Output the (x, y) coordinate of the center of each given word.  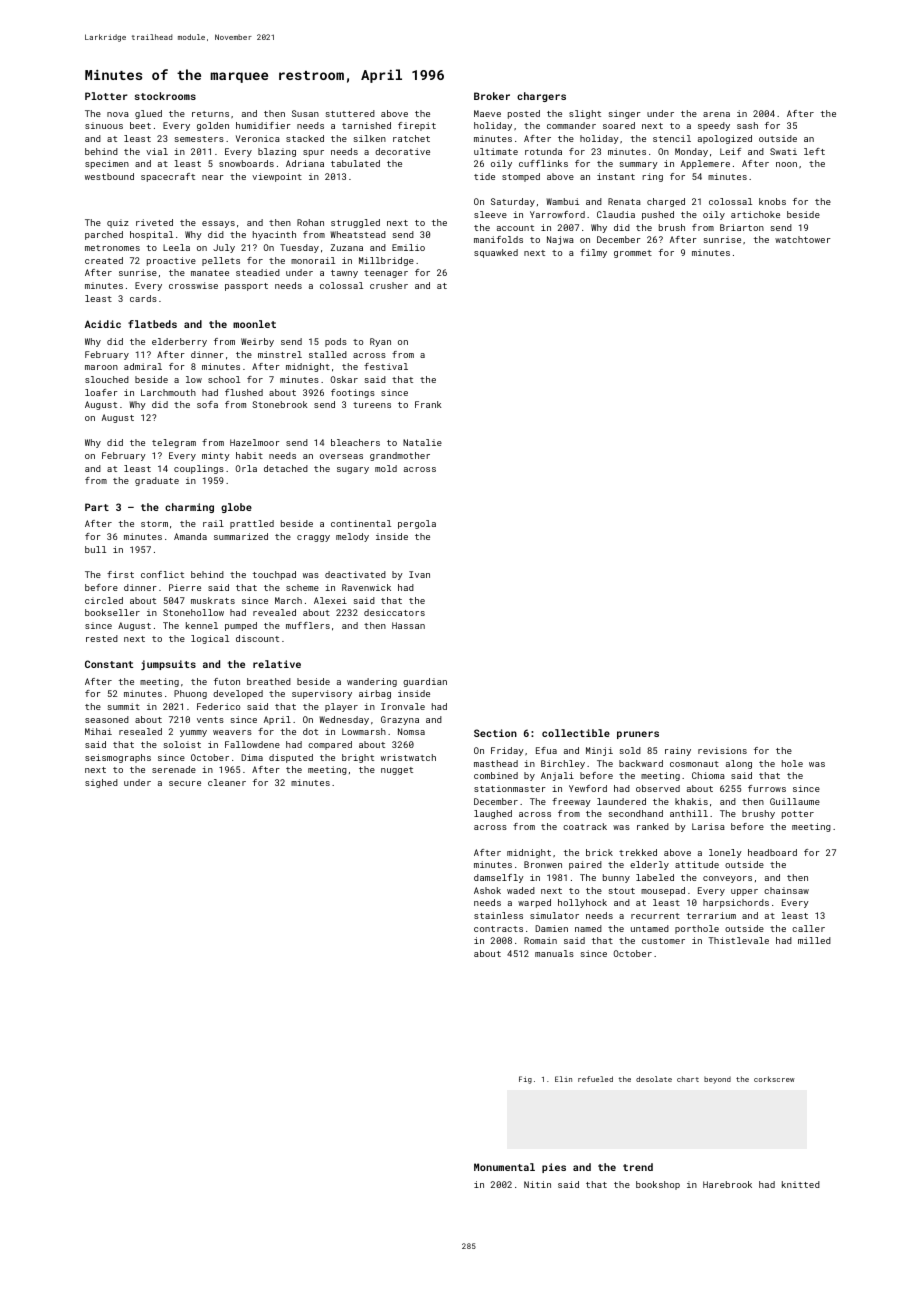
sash (747, 125)
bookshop (658, 1185)
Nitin (537, 1184)
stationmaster (510, 788)
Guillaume (795, 801)
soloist (182, 744)
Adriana (305, 163)
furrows (767, 788)
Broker (492, 96)
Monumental (504, 1167)
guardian (425, 682)
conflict (162, 574)
